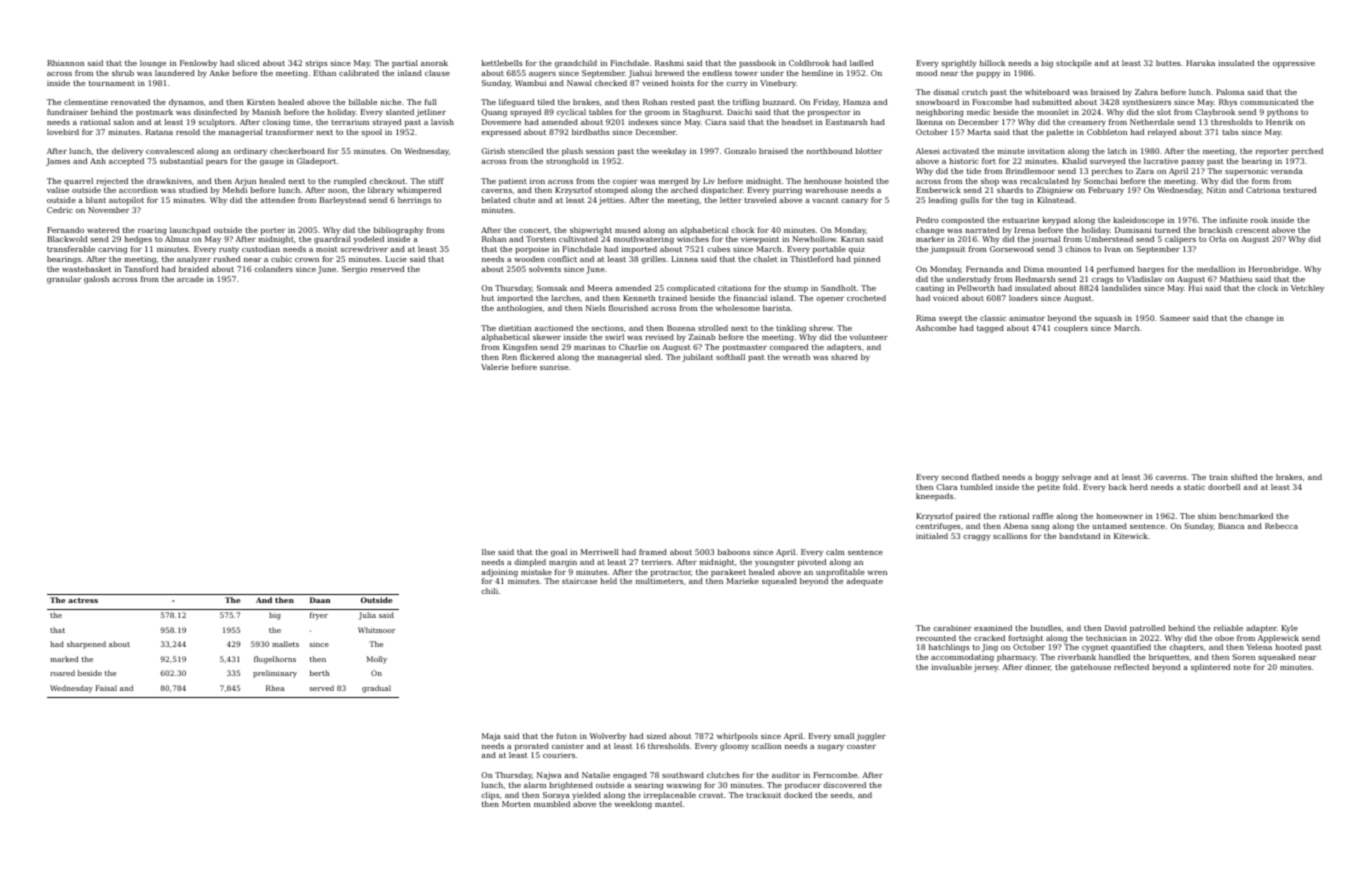 This screenshot has width=1372, height=887. What do you see at coordinates (489, 591) in the screenshot?
I see `chili` at bounding box center [489, 591].
